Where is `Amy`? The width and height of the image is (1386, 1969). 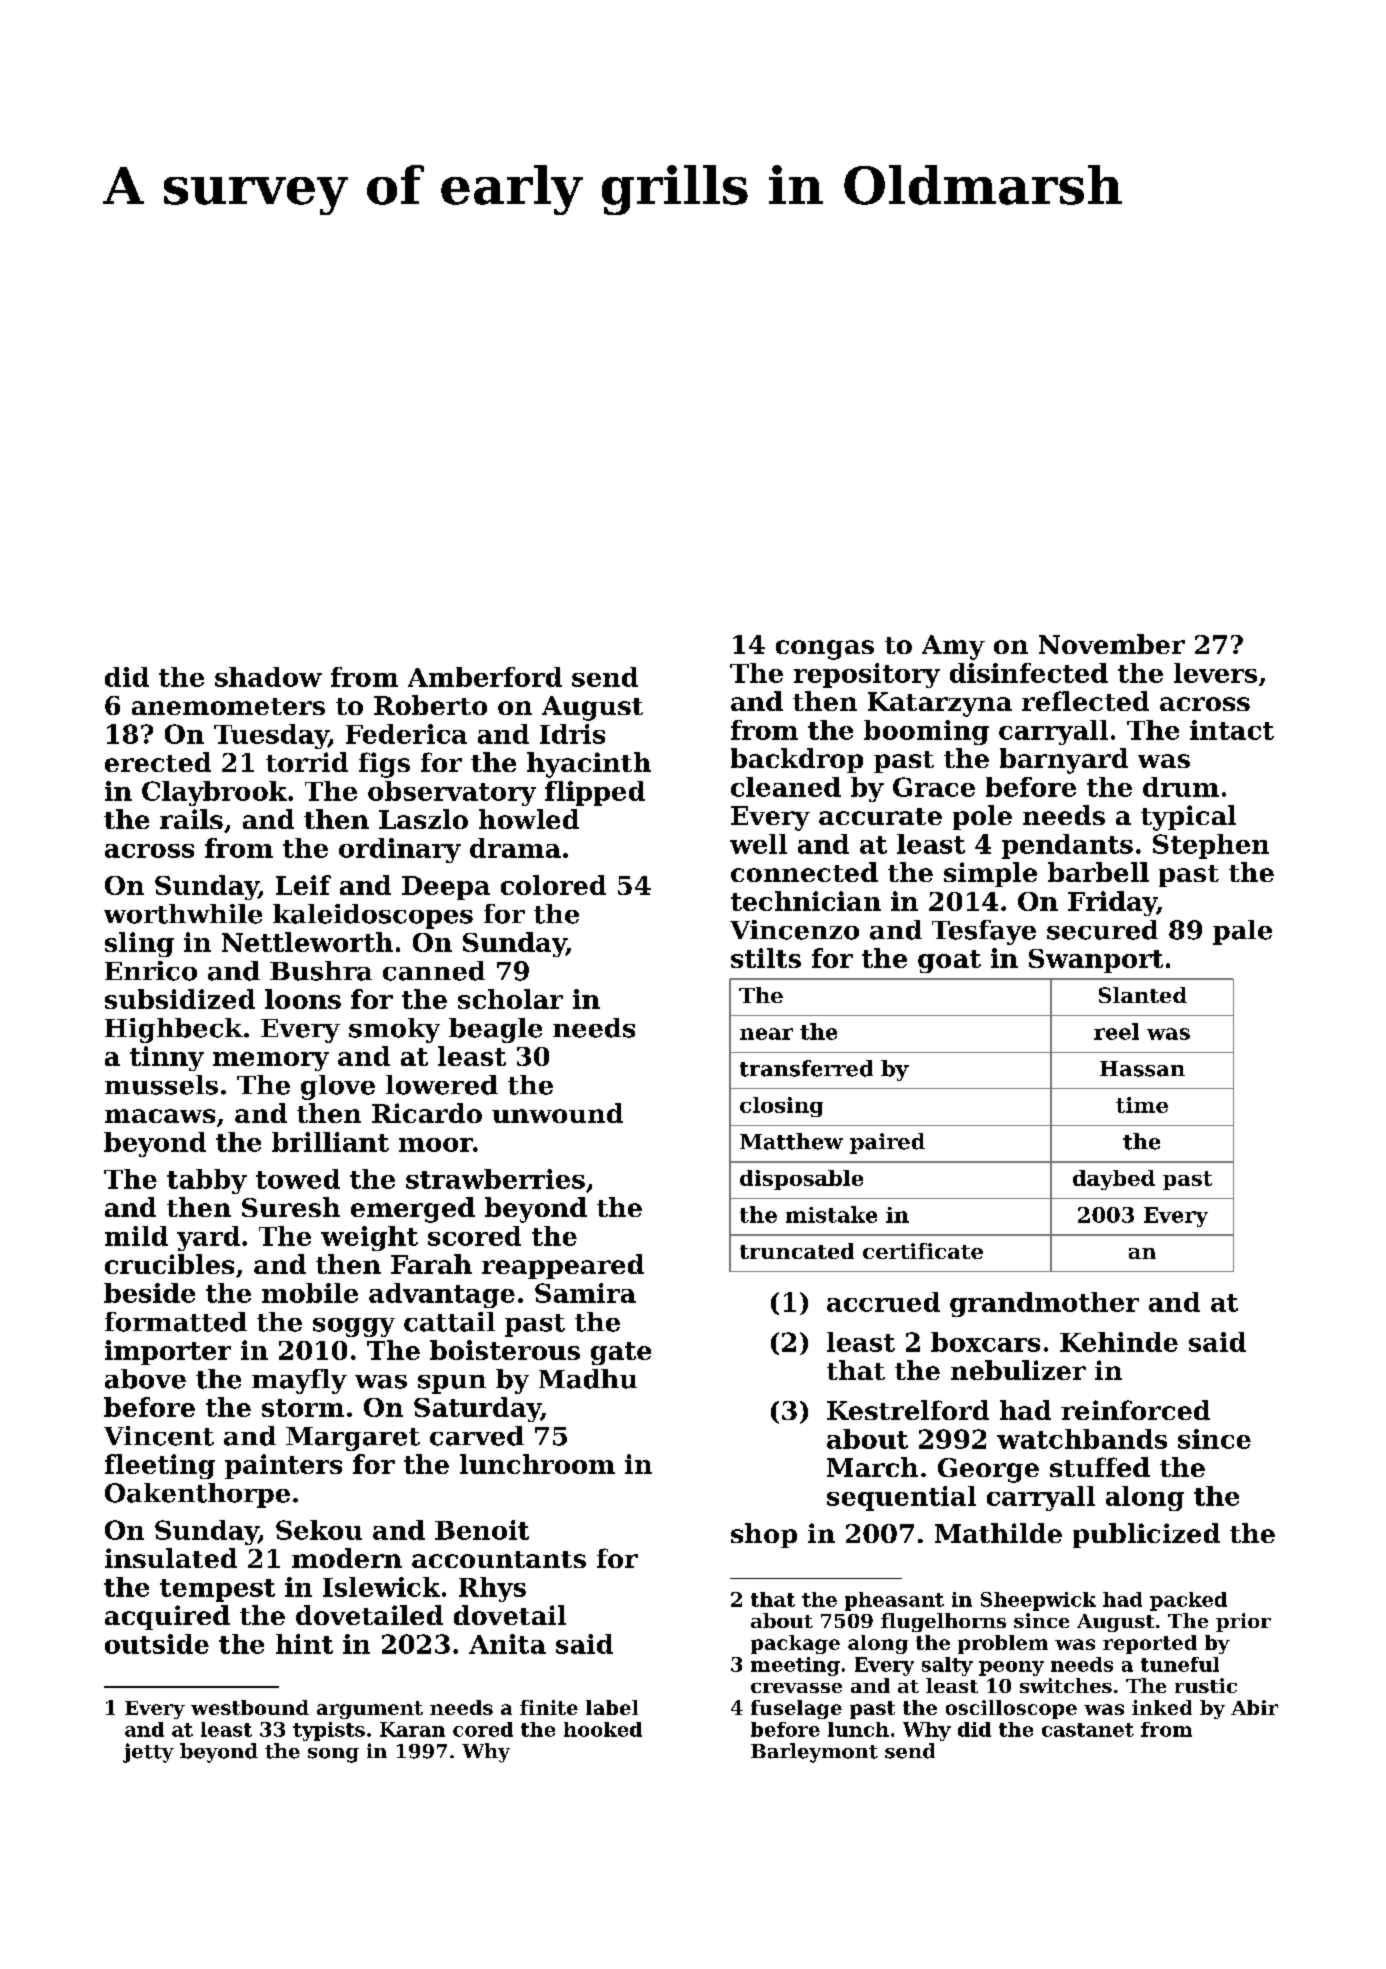 Amy is located at coordinates (953, 647).
